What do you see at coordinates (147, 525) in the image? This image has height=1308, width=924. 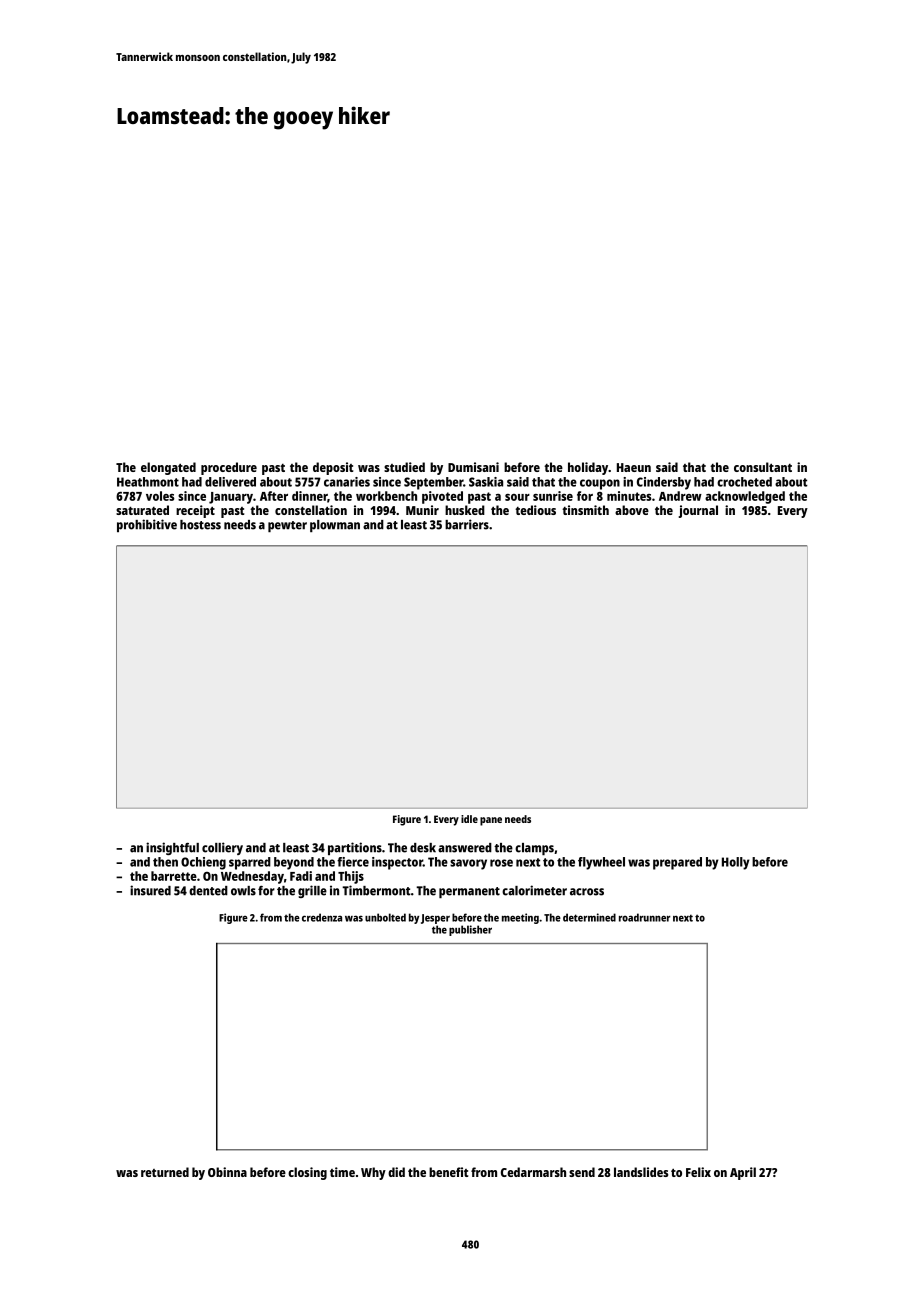 I see `prohibitive` at bounding box center [147, 525].
